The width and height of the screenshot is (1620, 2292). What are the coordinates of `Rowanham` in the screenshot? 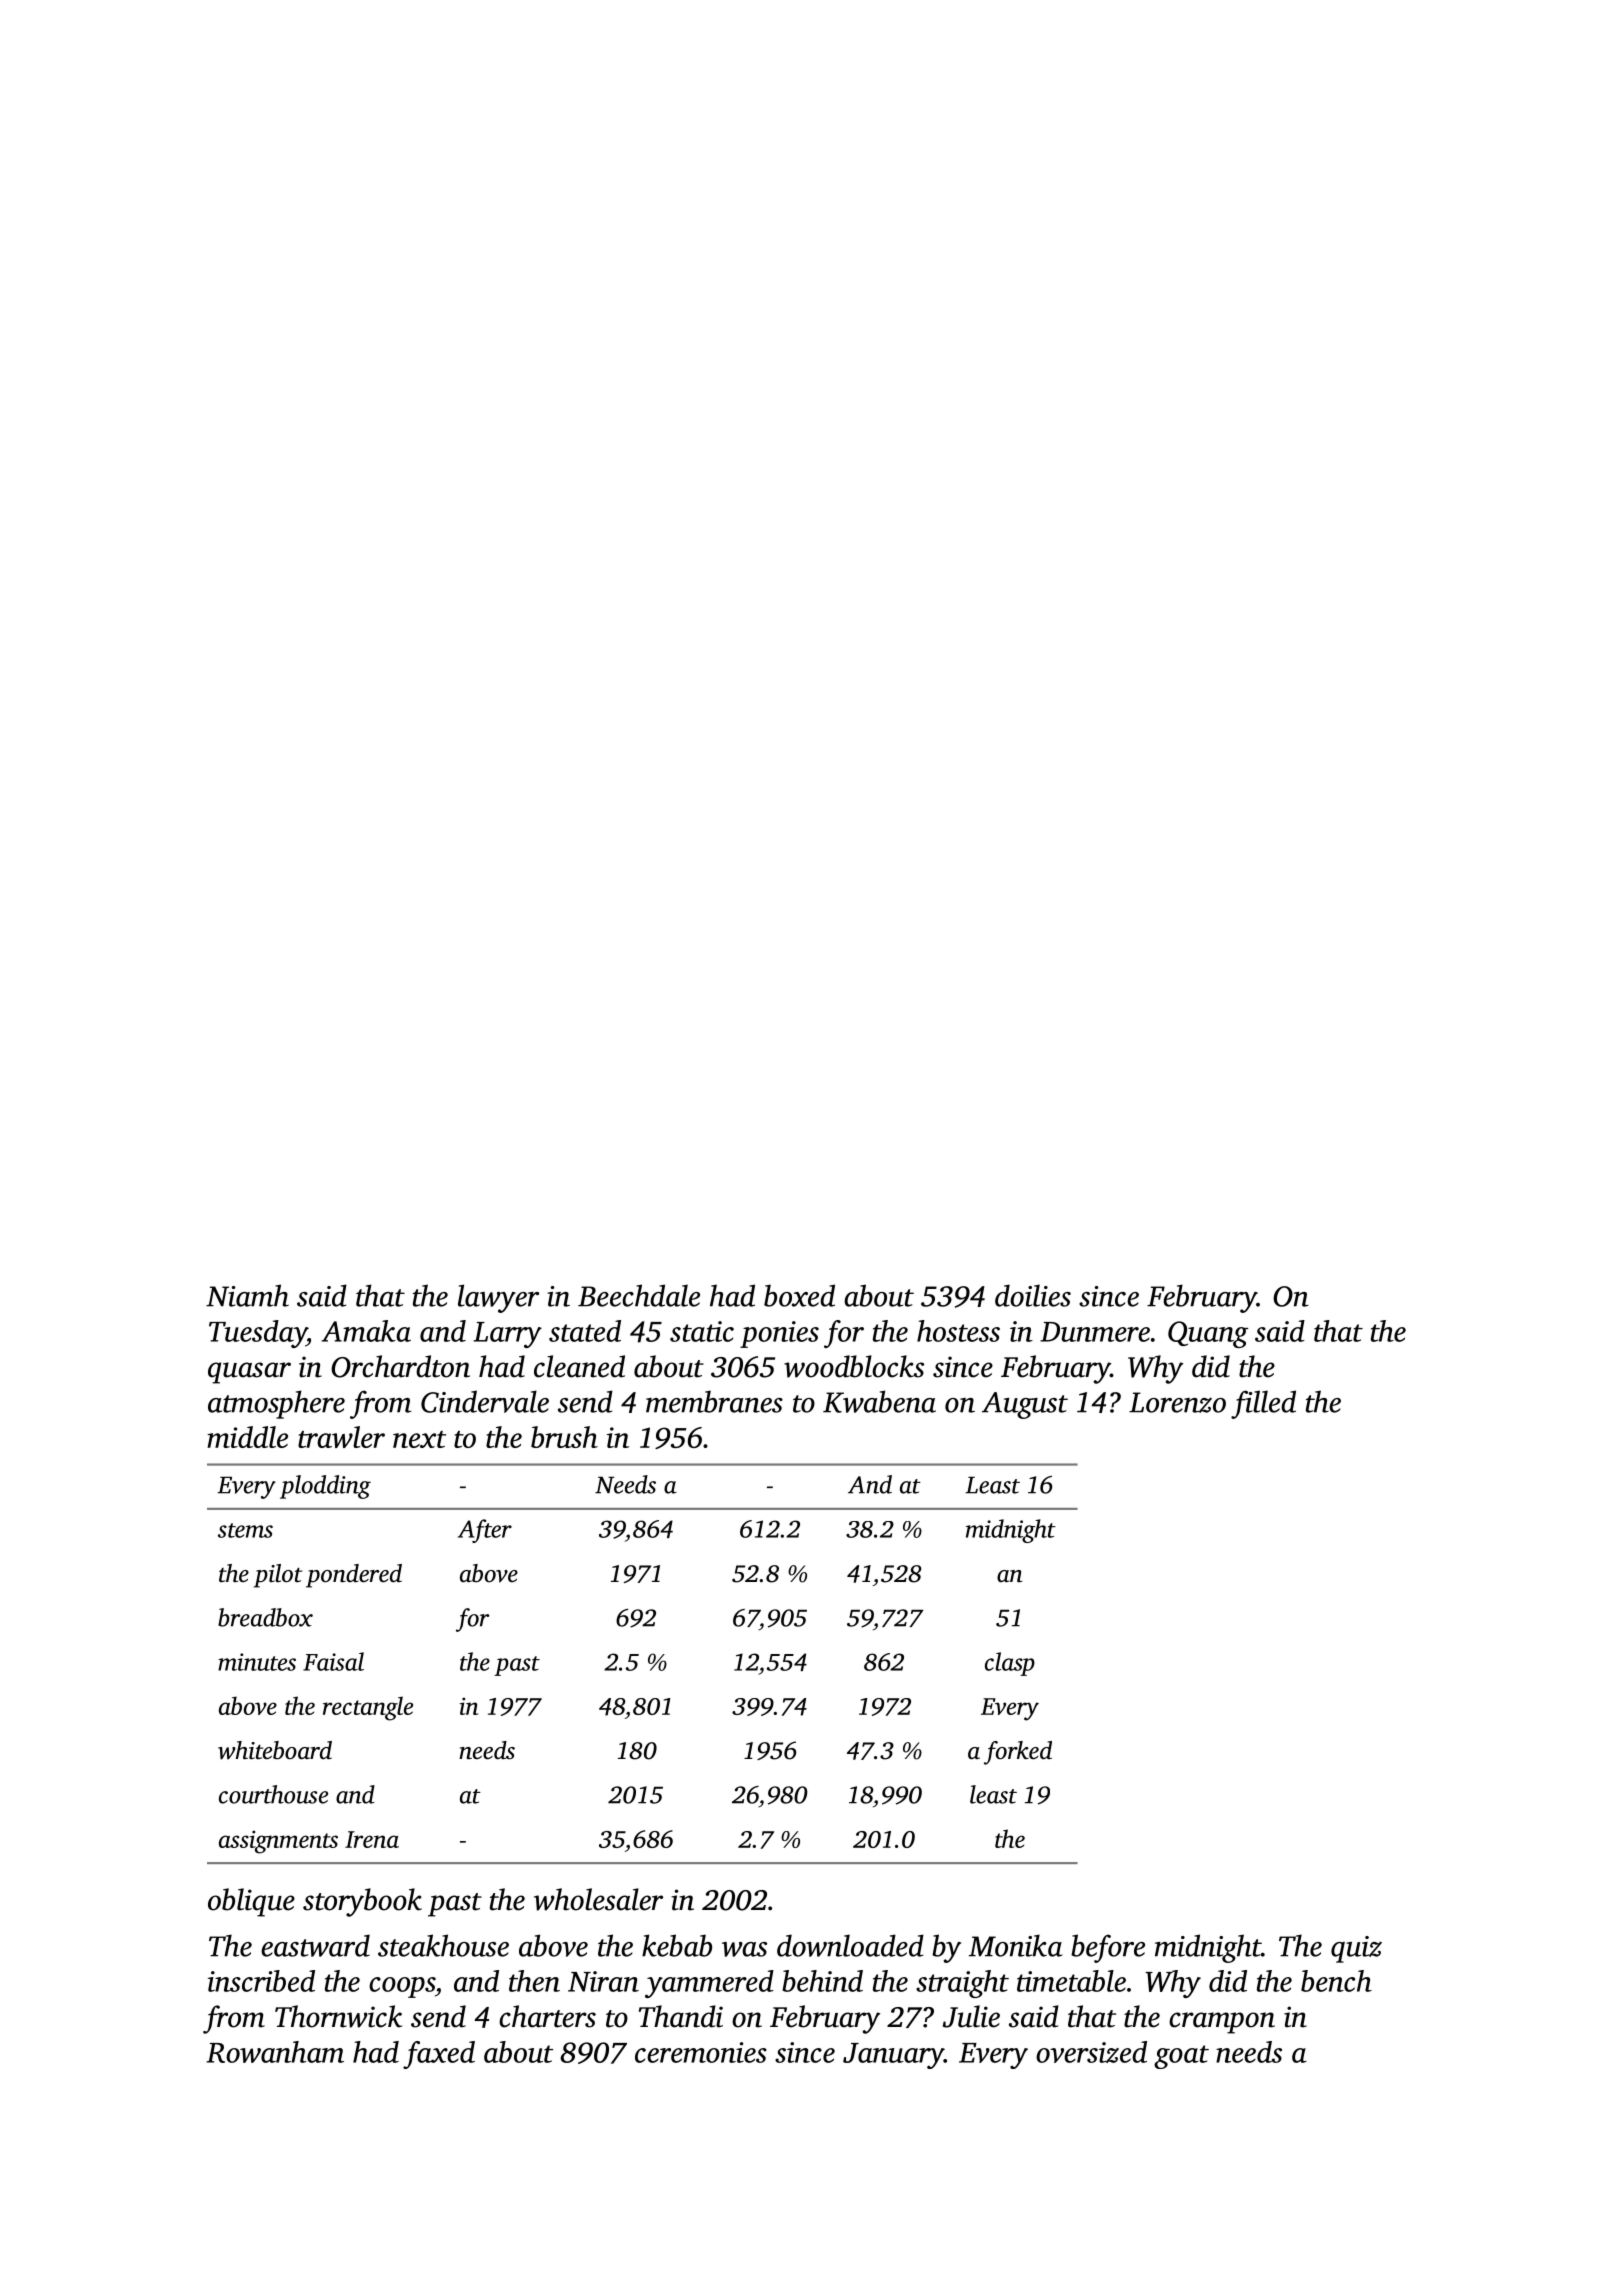 It's located at (275, 2052).
